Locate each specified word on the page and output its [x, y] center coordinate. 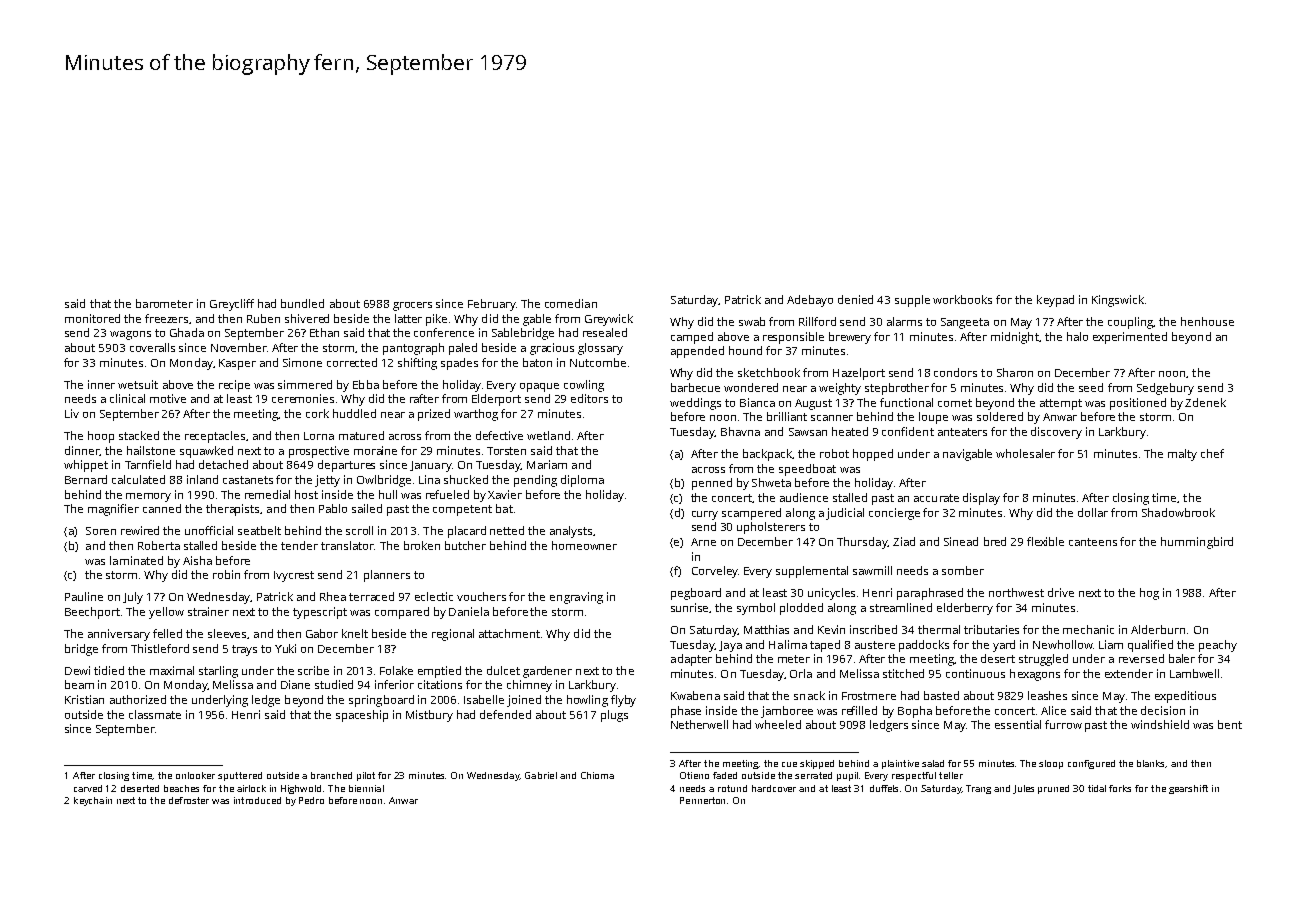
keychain [93, 801]
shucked [466, 479]
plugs [614, 716]
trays [244, 650]
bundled [302, 303]
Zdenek [1205, 402]
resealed [605, 332]
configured [1091, 764]
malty [1182, 455]
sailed [367, 508]
